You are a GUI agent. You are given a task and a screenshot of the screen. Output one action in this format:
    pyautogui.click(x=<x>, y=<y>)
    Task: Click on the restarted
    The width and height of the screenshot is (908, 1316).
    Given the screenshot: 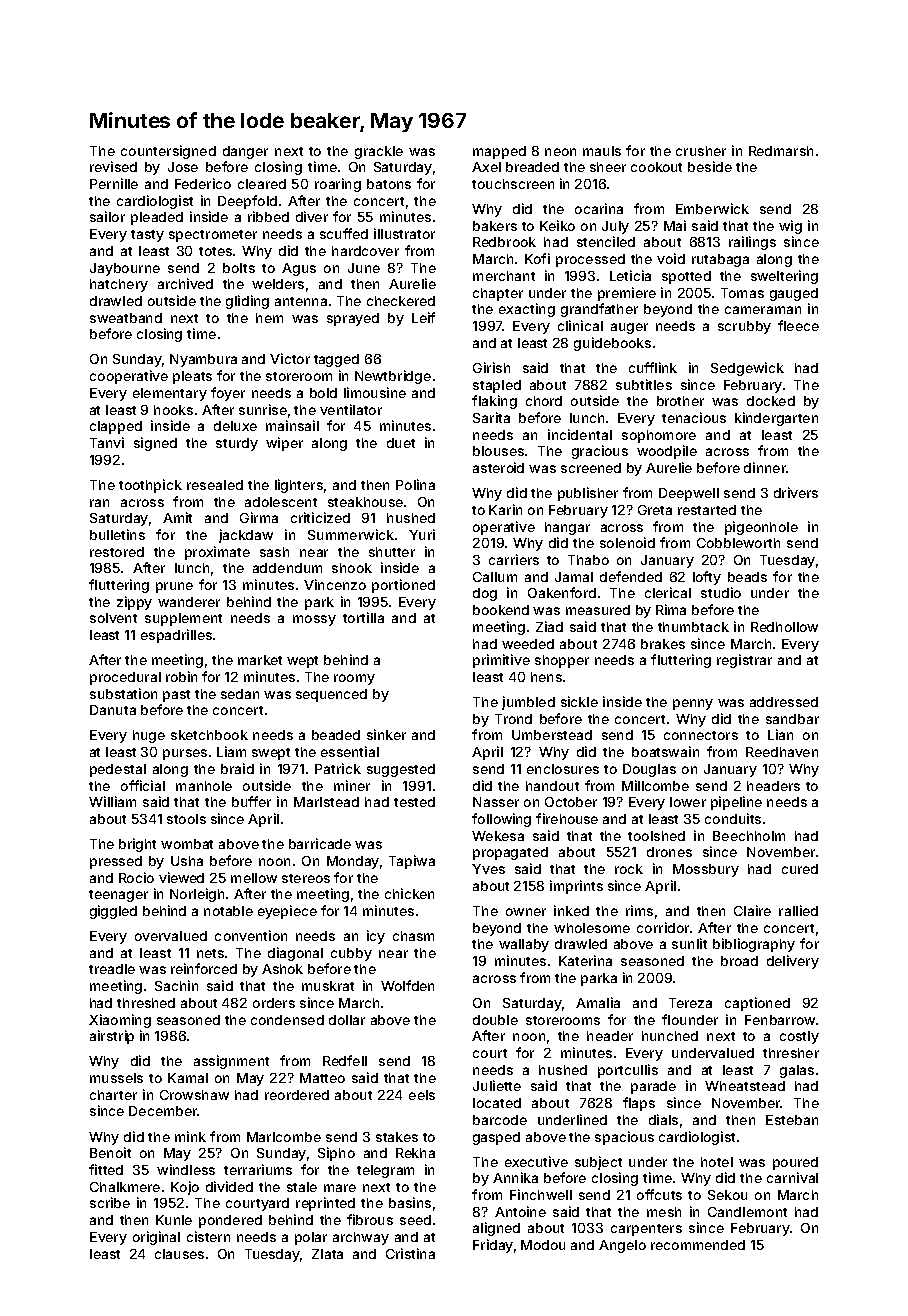 What is the action you would take?
    pyautogui.click(x=707, y=510)
